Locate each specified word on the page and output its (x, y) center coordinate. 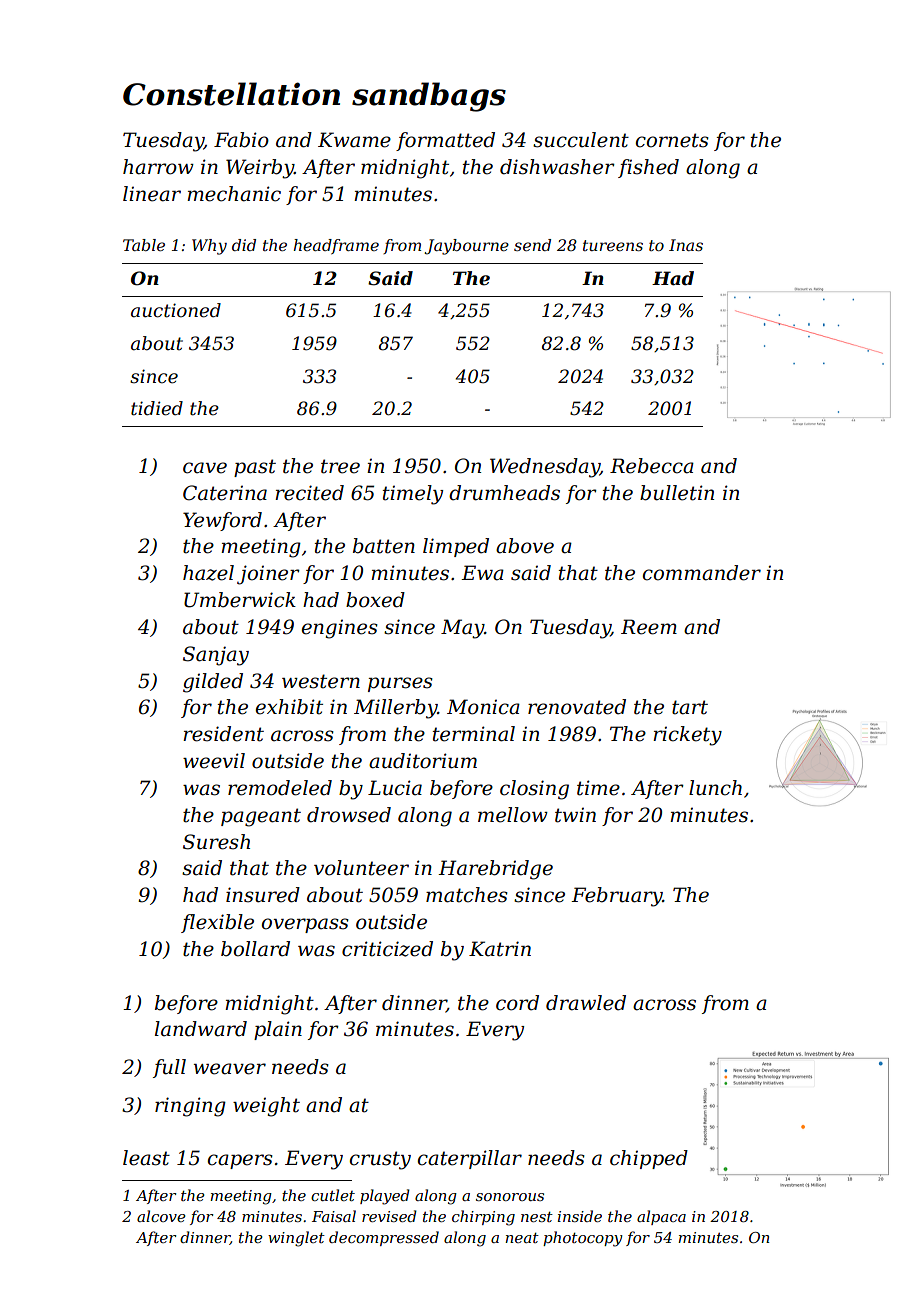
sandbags (429, 97)
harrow (158, 167)
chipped (649, 1159)
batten (384, 546)
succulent (581, 140)
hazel (208, 573)
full (169, 1068)
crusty (380, 1160)
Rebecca (652, 466)
